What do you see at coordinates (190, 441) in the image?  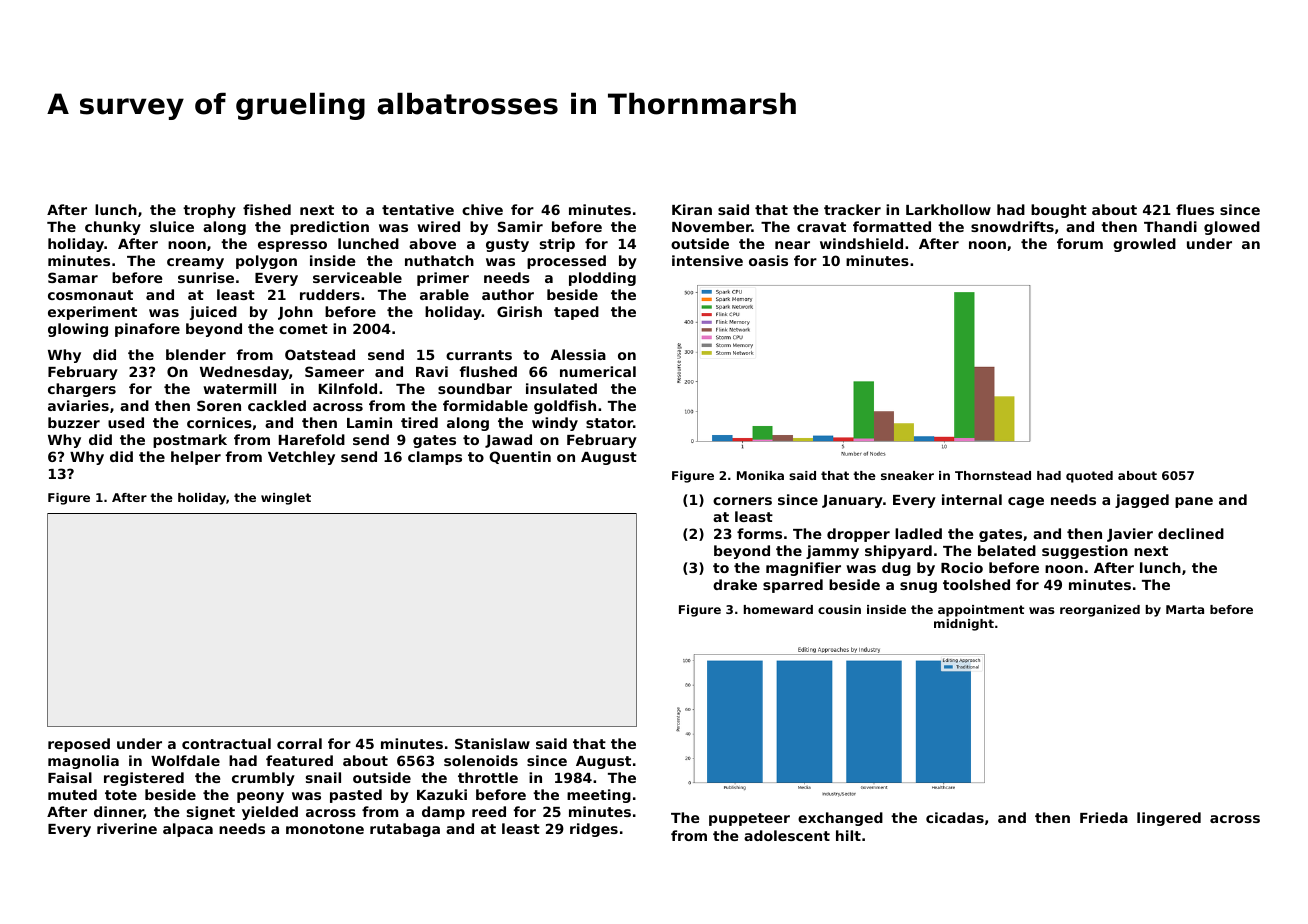 I see `postmark` at bounding box center [190, 441].
